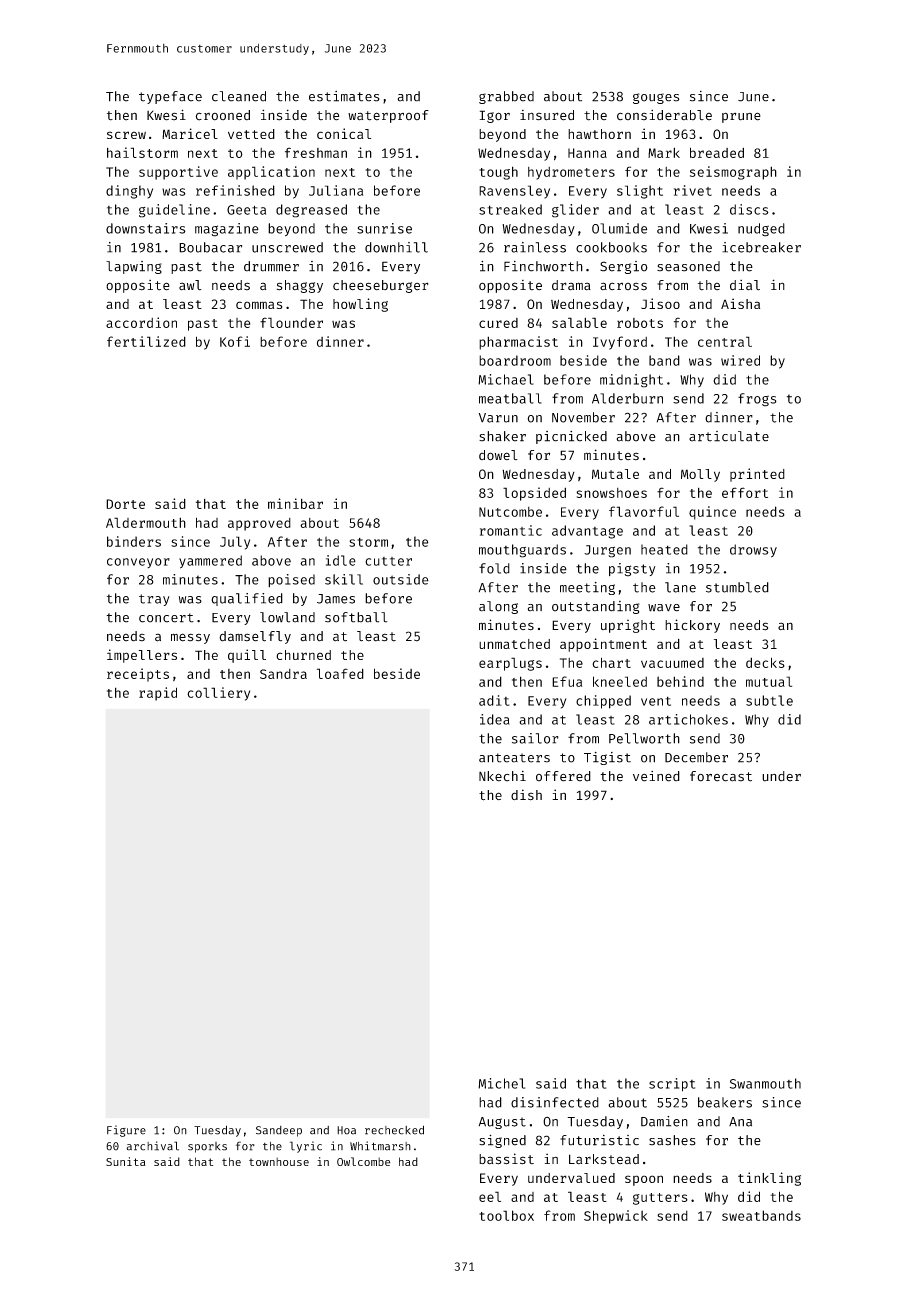 The width and height of the document is (908, 1316). What do you see at coordinates (769, 700) in the document?
I see `subtle` at bounding box center [769, 700].
